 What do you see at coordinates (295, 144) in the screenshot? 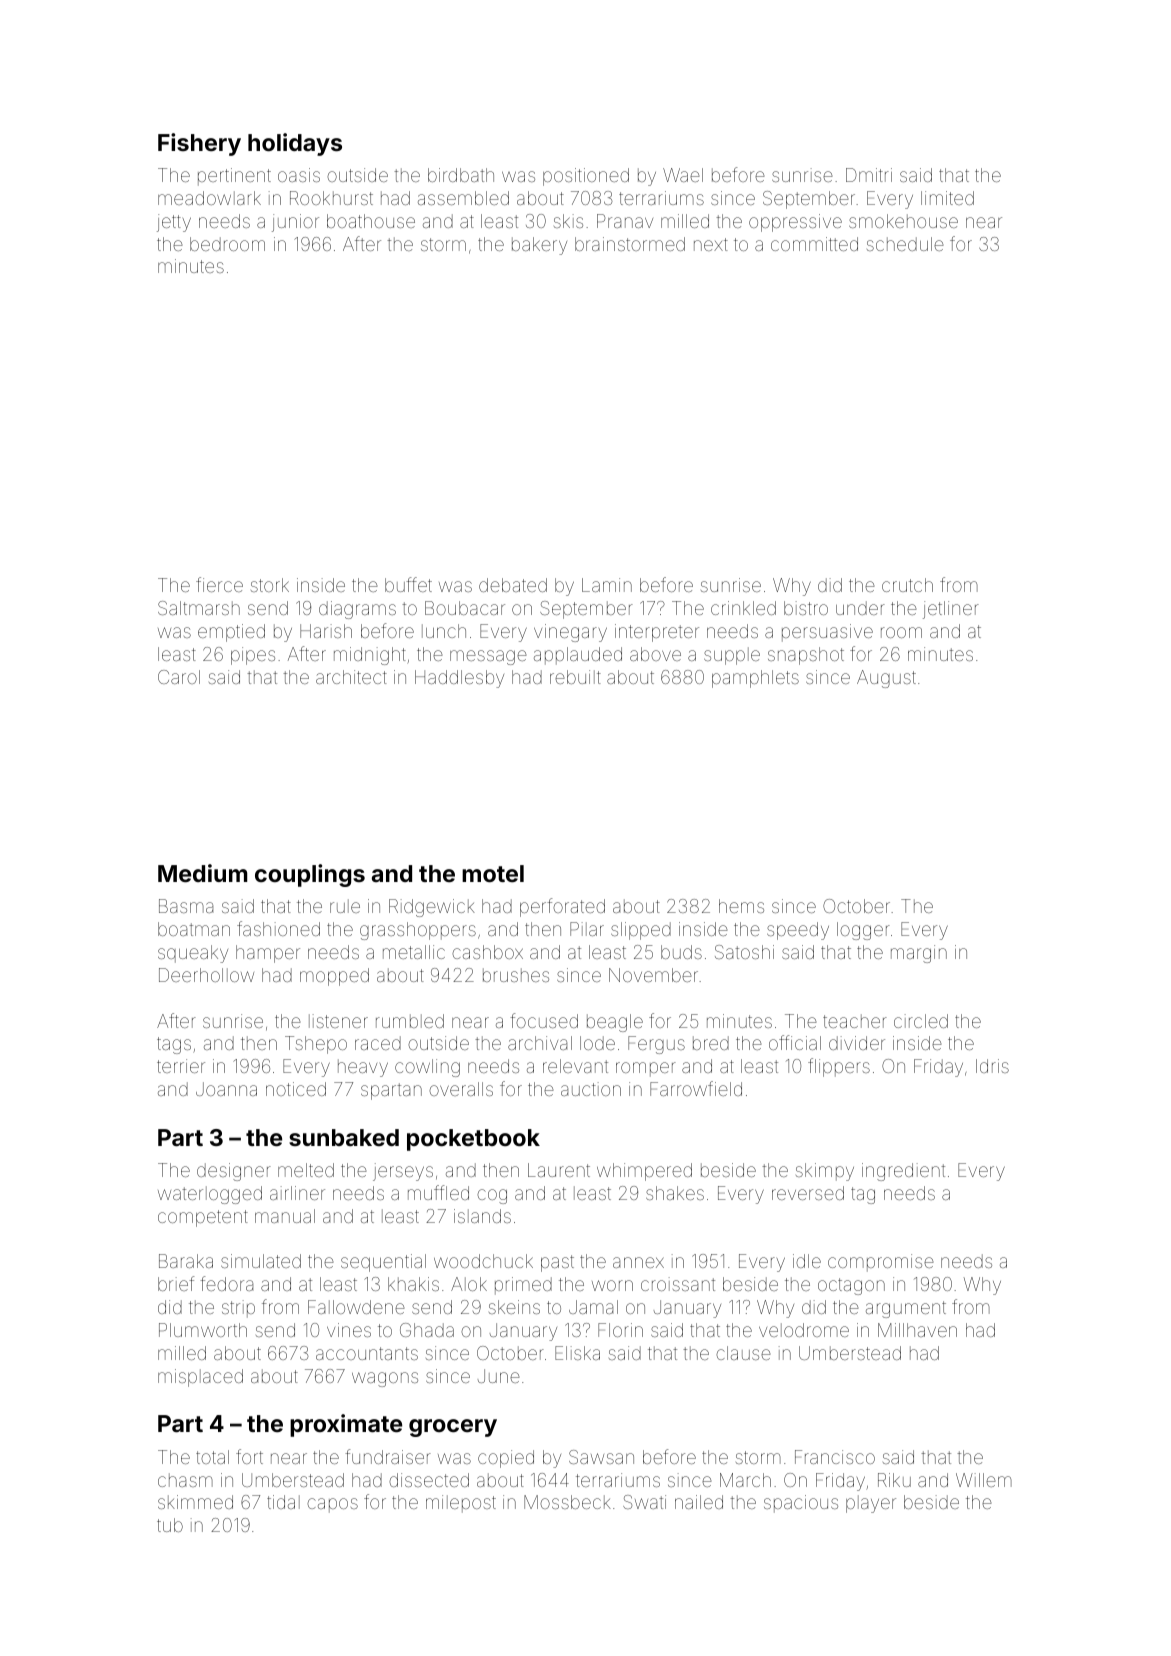
I see `holidays` at bounding box center [295, 144].
